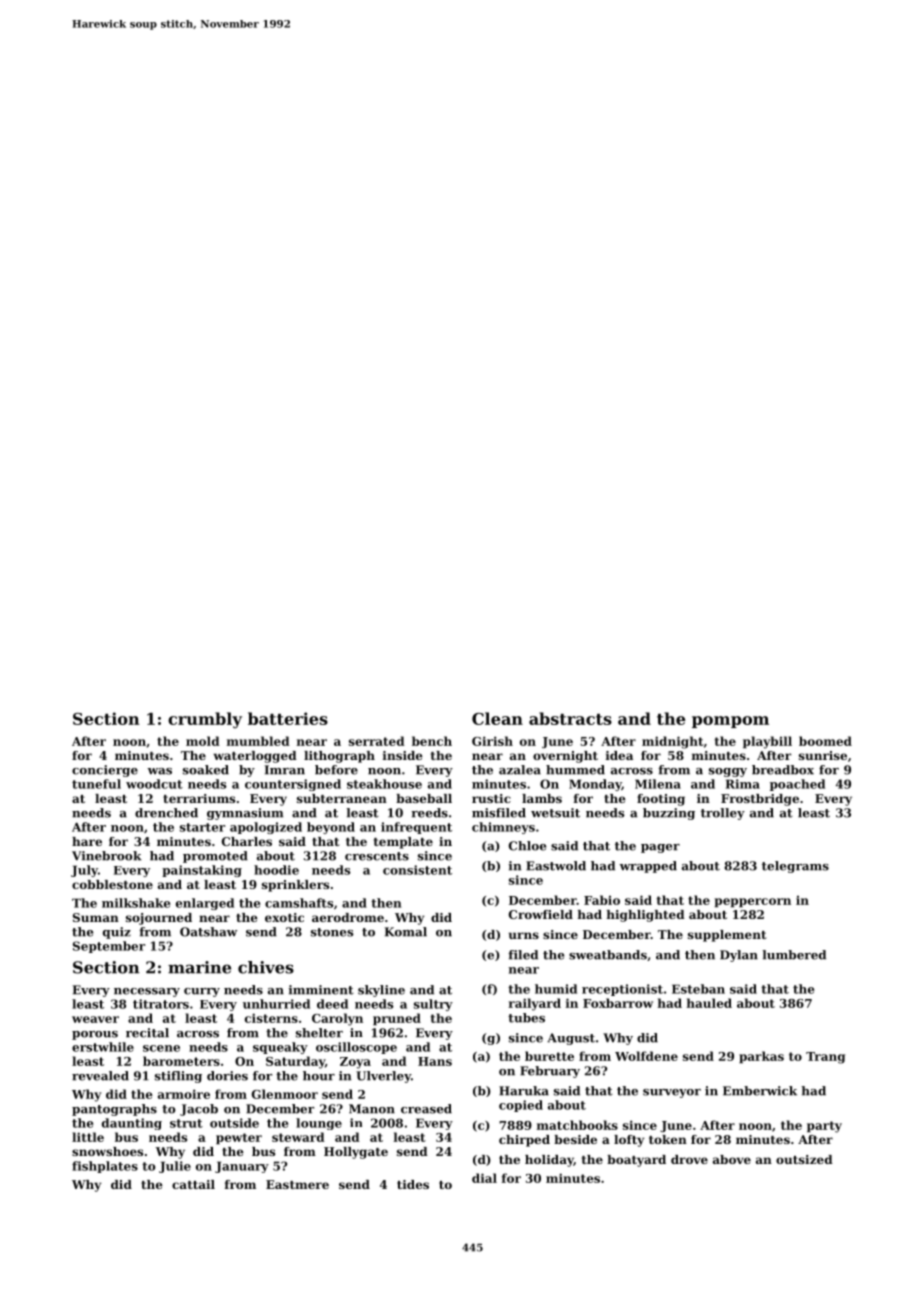  What do you see at coordinates (698, 989) in the screenshot?
I see `Esteban` at bounding box center [698, 989].
